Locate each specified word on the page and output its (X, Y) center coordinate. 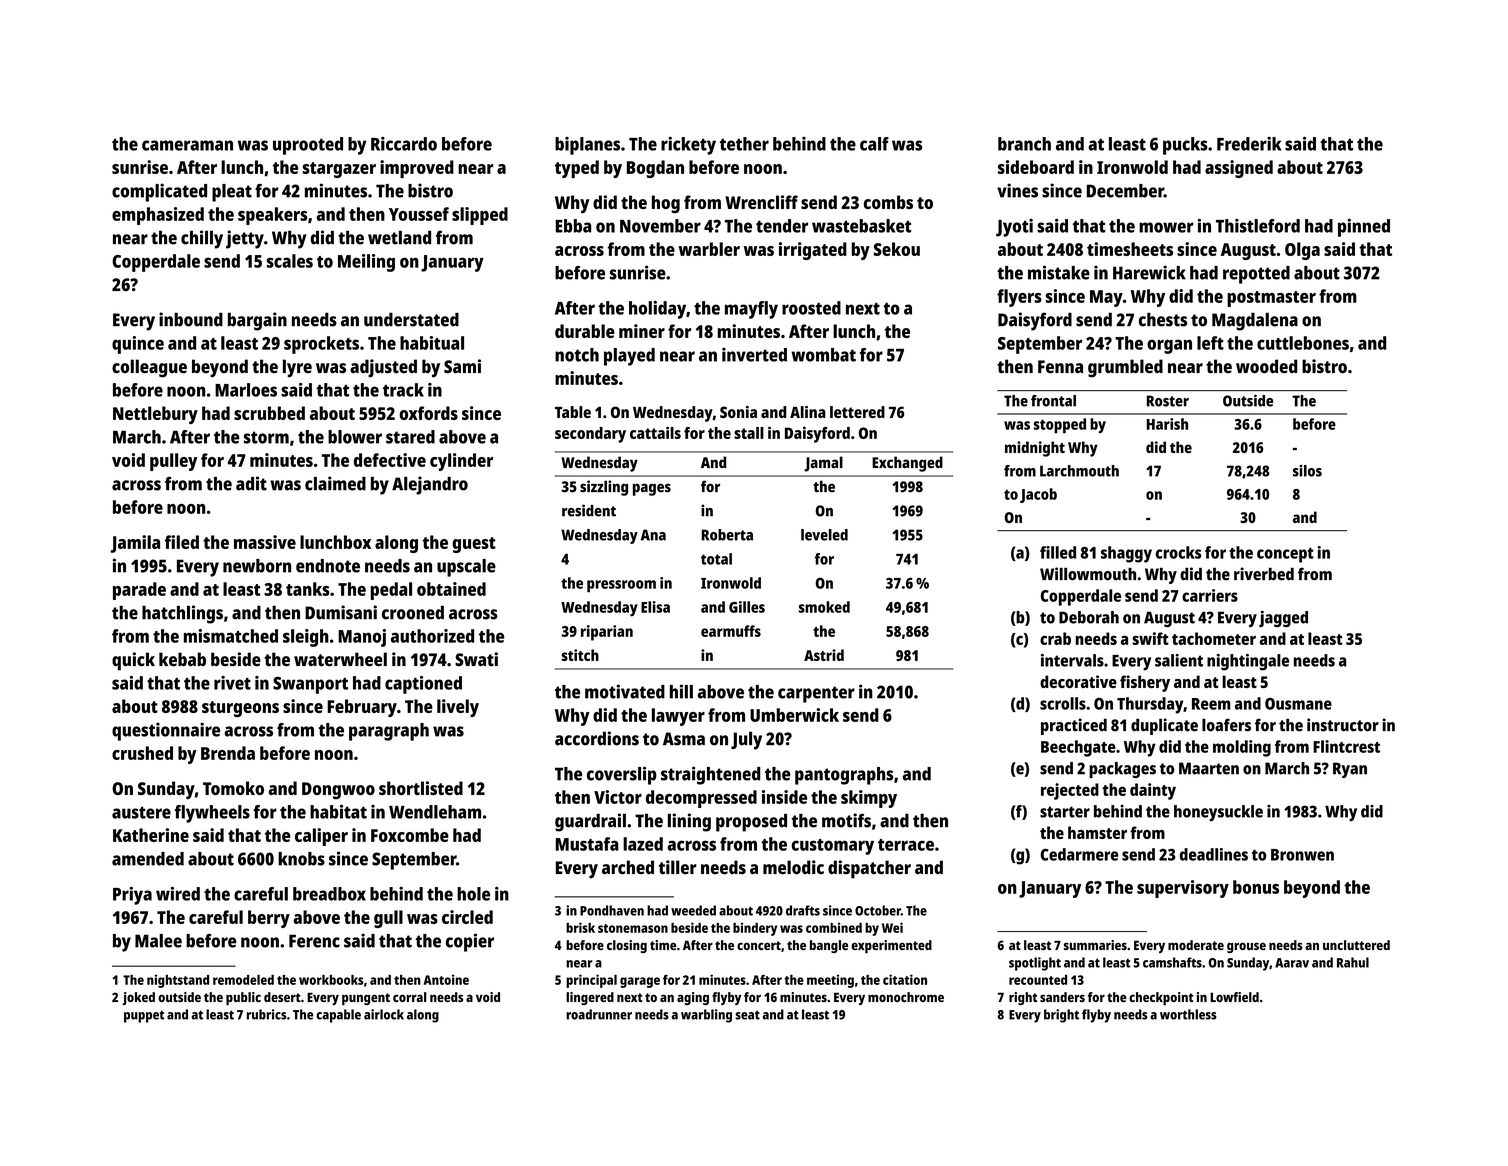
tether (744, 144)
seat (747, 1015)
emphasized (158, 216)
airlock (384, 1014)
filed (182, 542)
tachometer (1214, 638)
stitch (580, 655)
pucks (1185, 146)
